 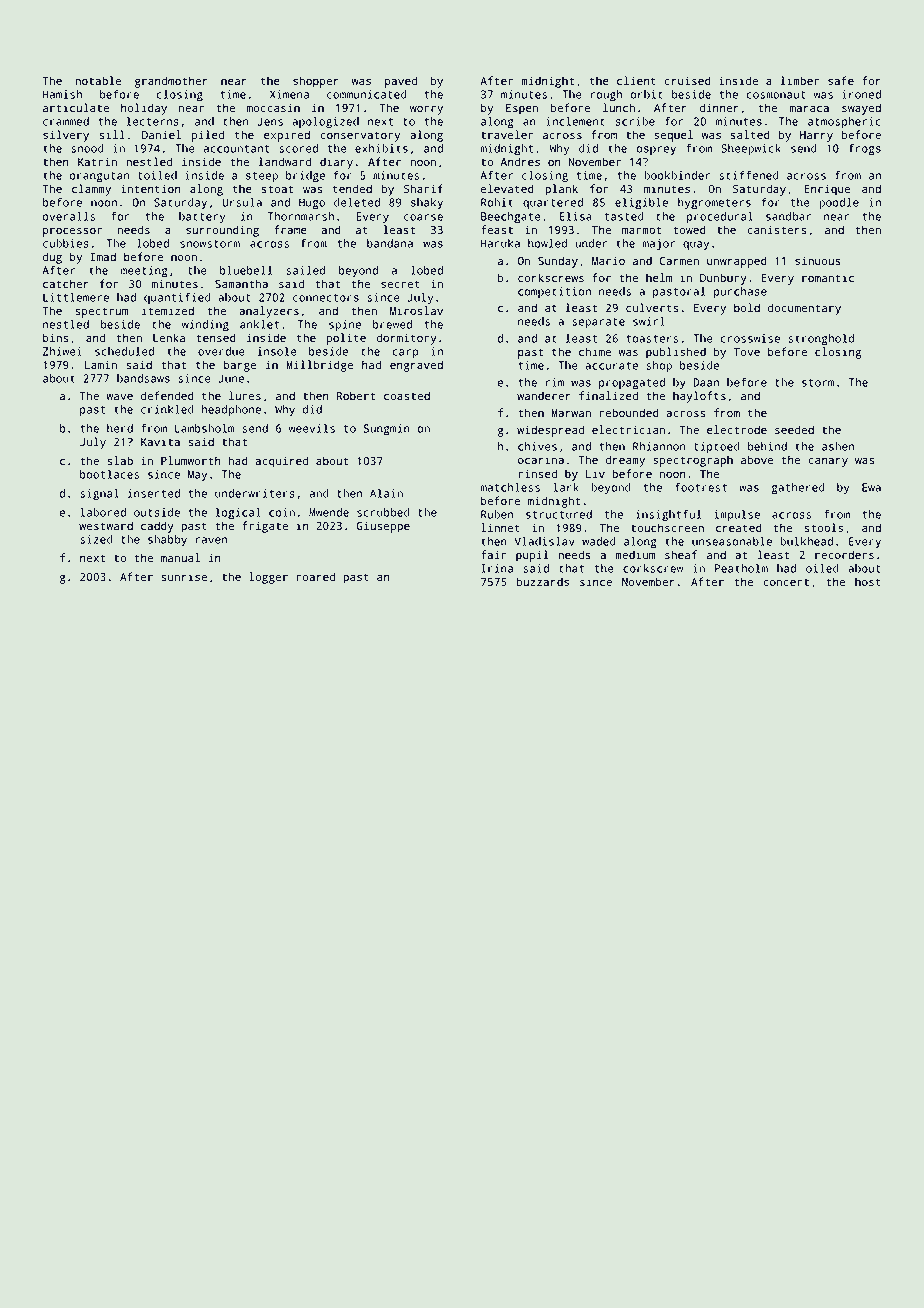 I want to click on dinner, so click(x=719, y=107).
